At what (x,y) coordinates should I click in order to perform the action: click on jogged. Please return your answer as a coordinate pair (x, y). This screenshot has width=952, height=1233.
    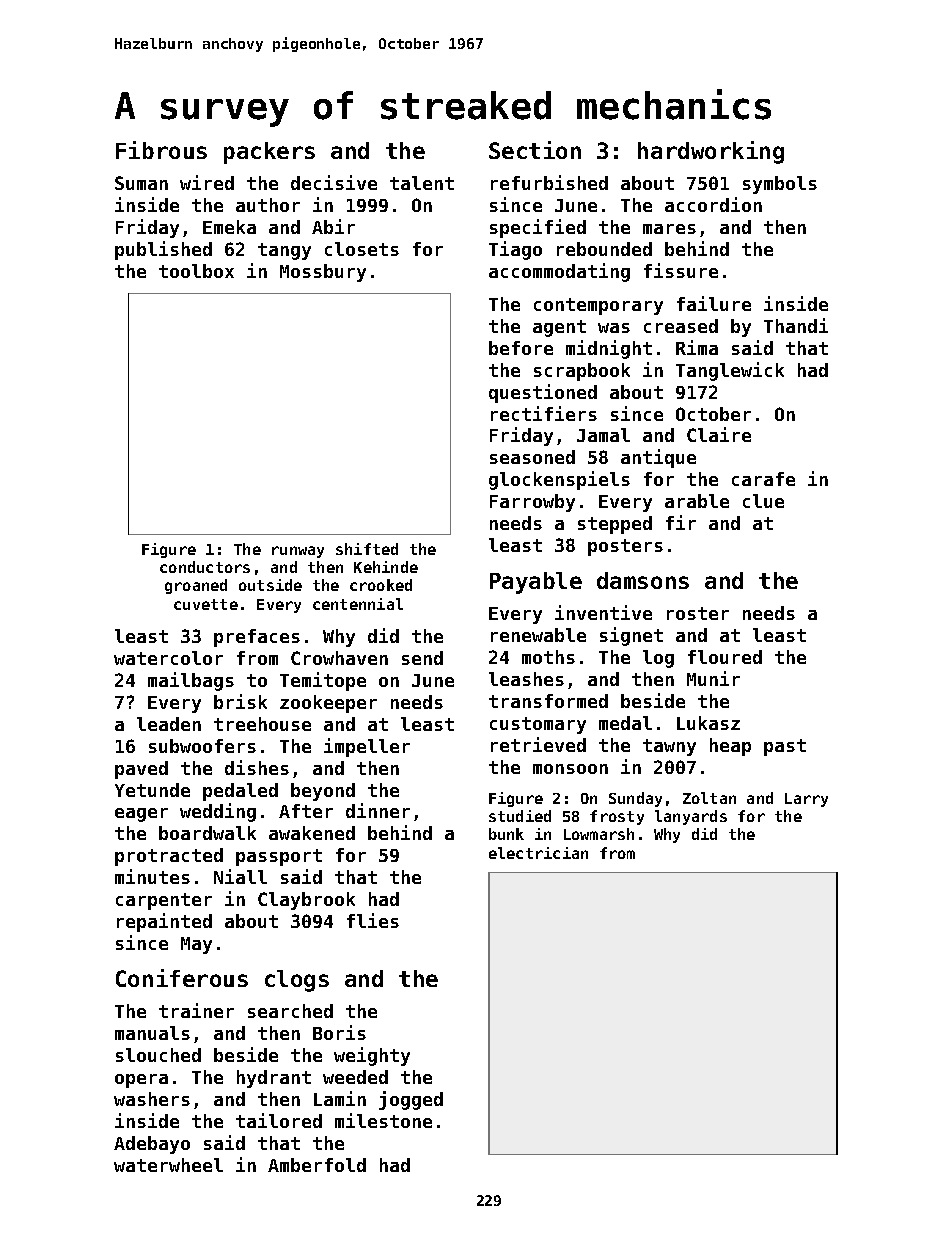
    Looking at the image, I should click on (411, 1100).
